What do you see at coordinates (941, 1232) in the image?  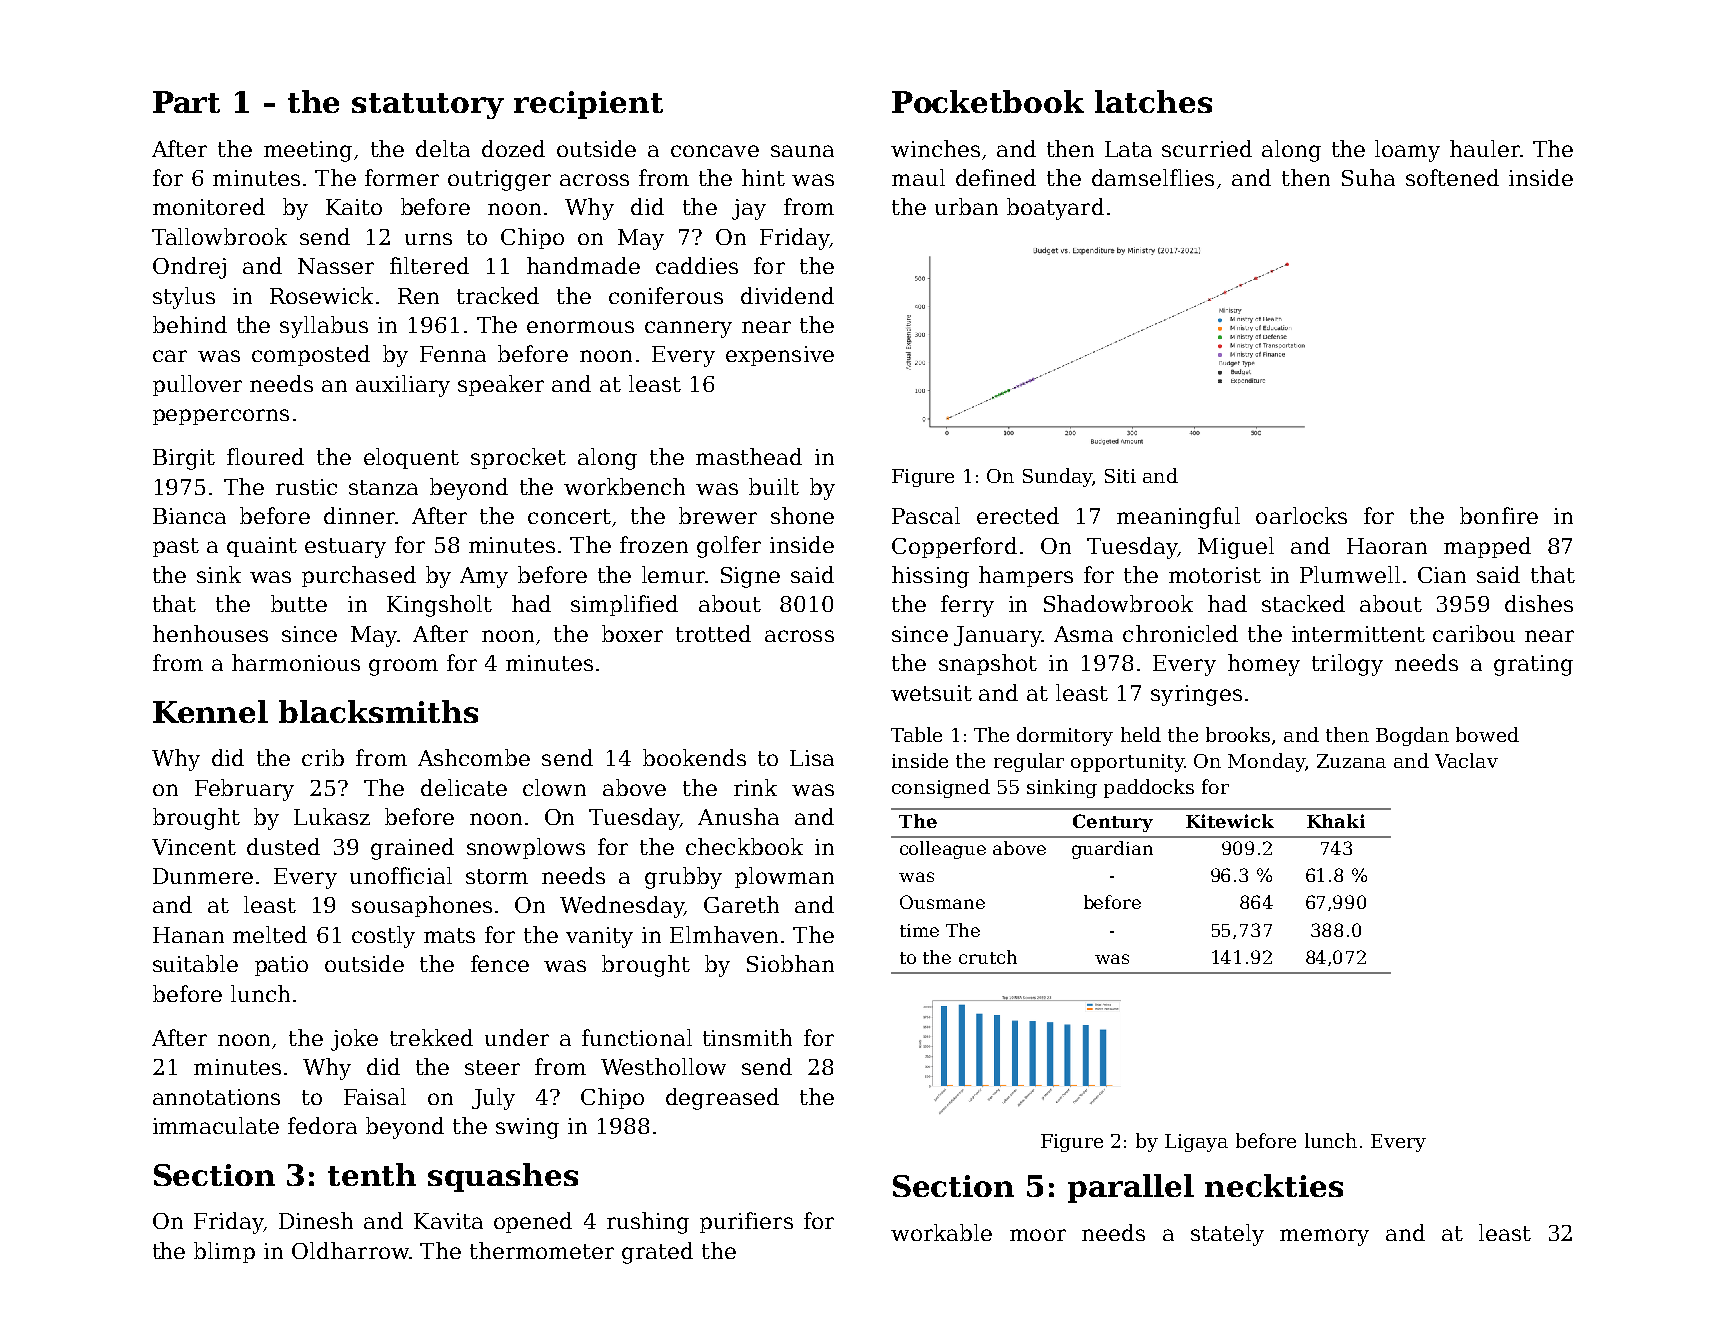 I see `workable` at bounding box center [941, 1232].
